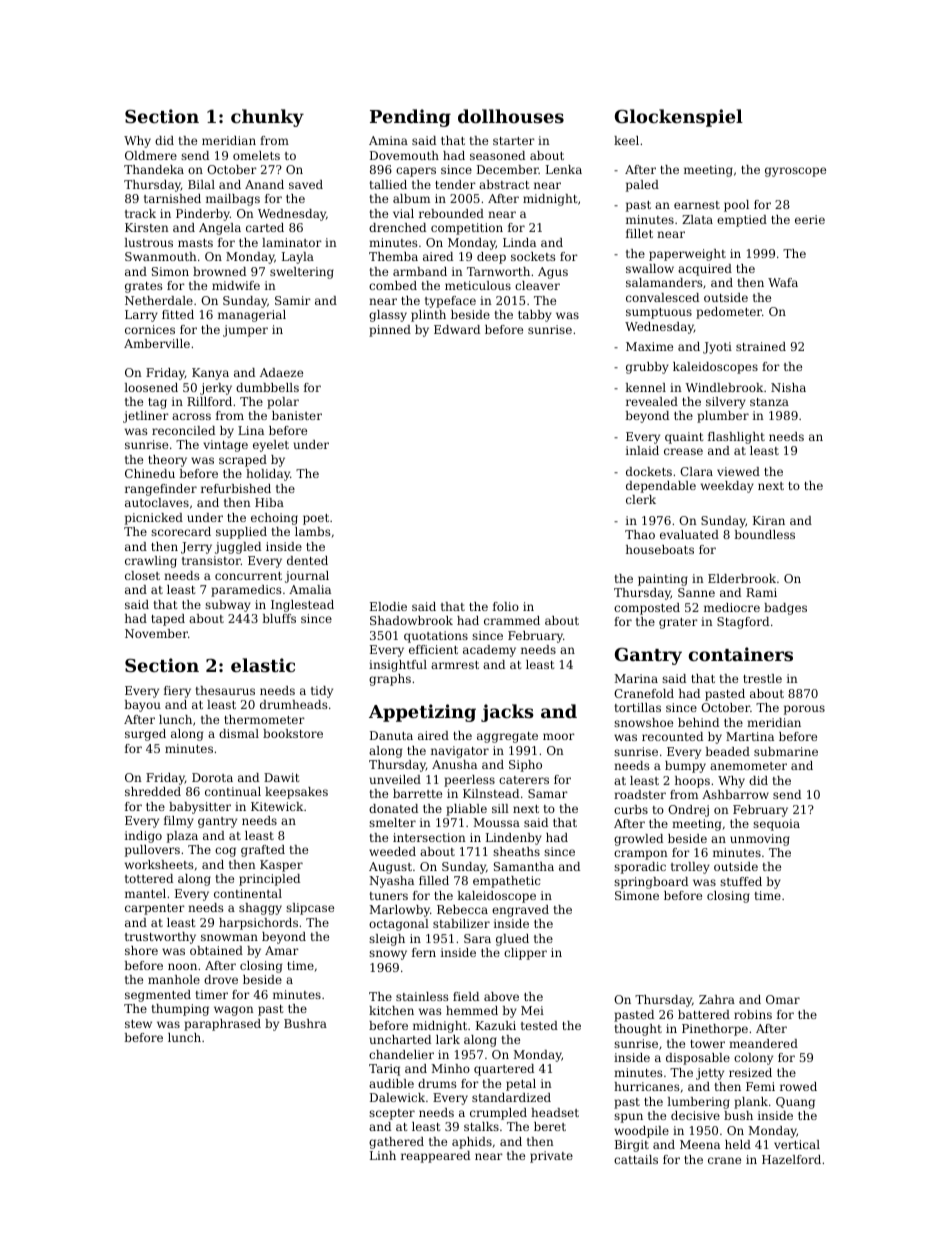  I want to click on jetliner, so click(146, 417).
